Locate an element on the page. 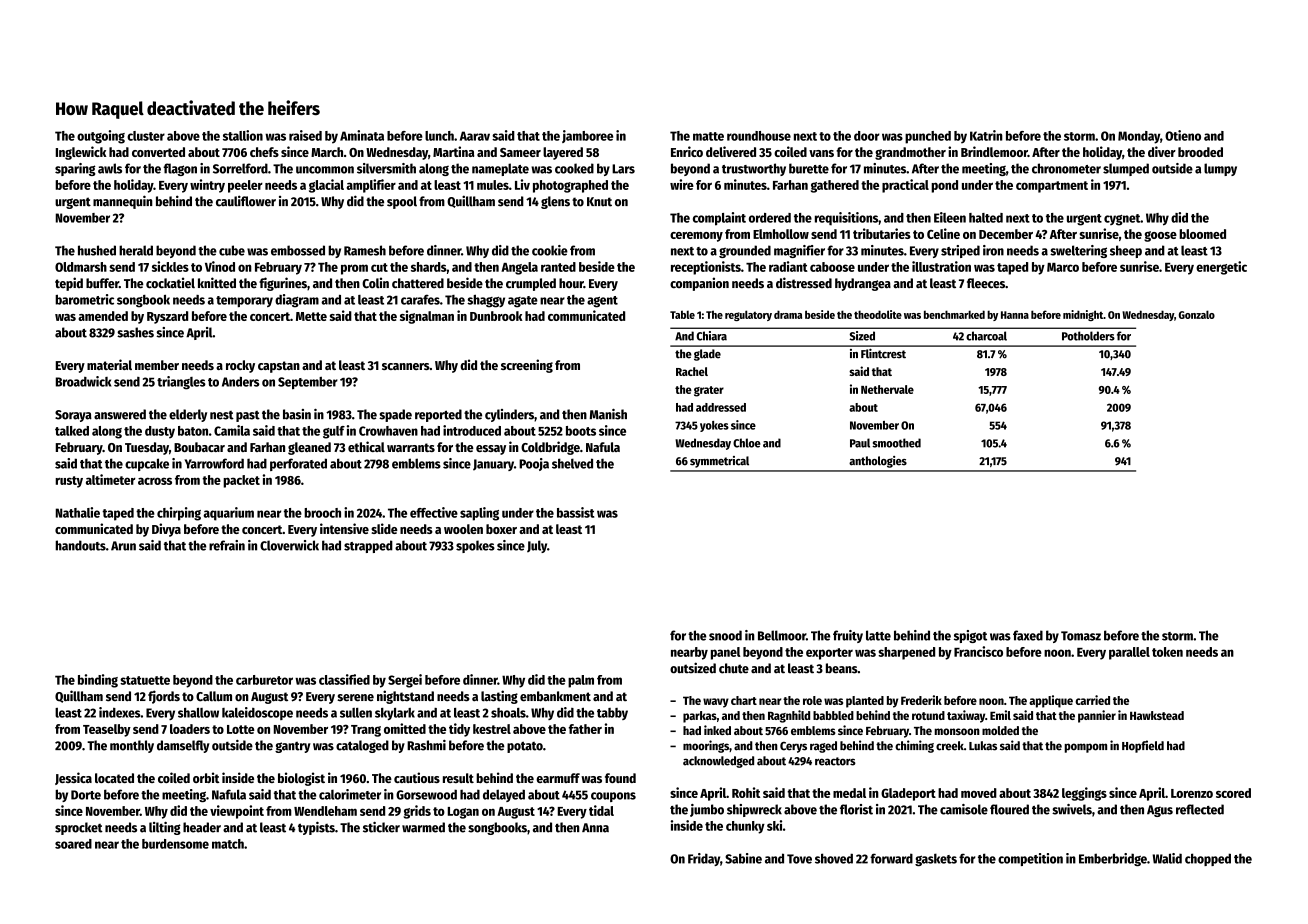  Paul is located at coordinates (860, 443).
